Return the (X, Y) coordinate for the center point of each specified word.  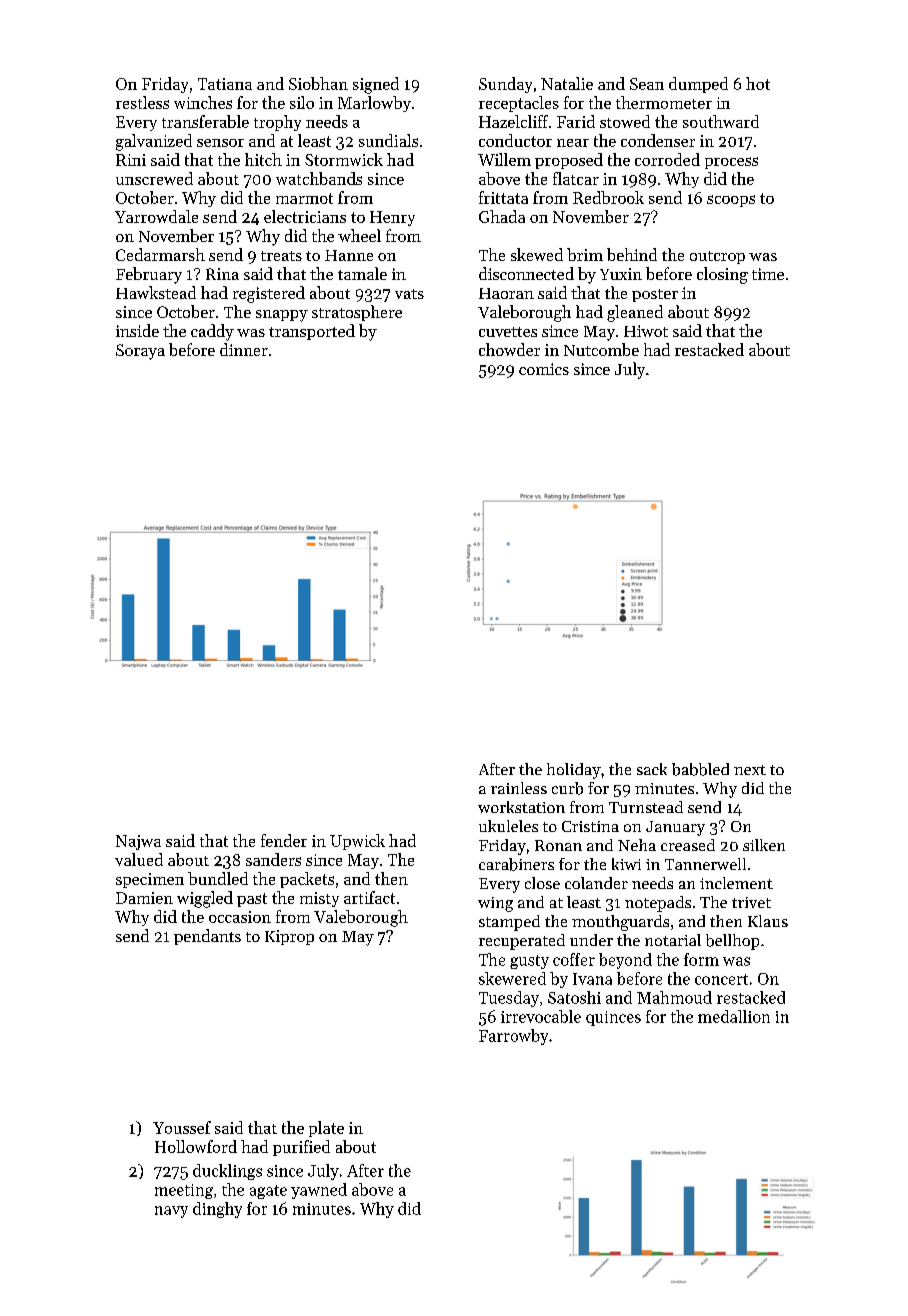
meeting (184, 1191)
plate (326, 1129)
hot (758, 83)
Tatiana (225, 84)
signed (376, 85)
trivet (751, 902)
